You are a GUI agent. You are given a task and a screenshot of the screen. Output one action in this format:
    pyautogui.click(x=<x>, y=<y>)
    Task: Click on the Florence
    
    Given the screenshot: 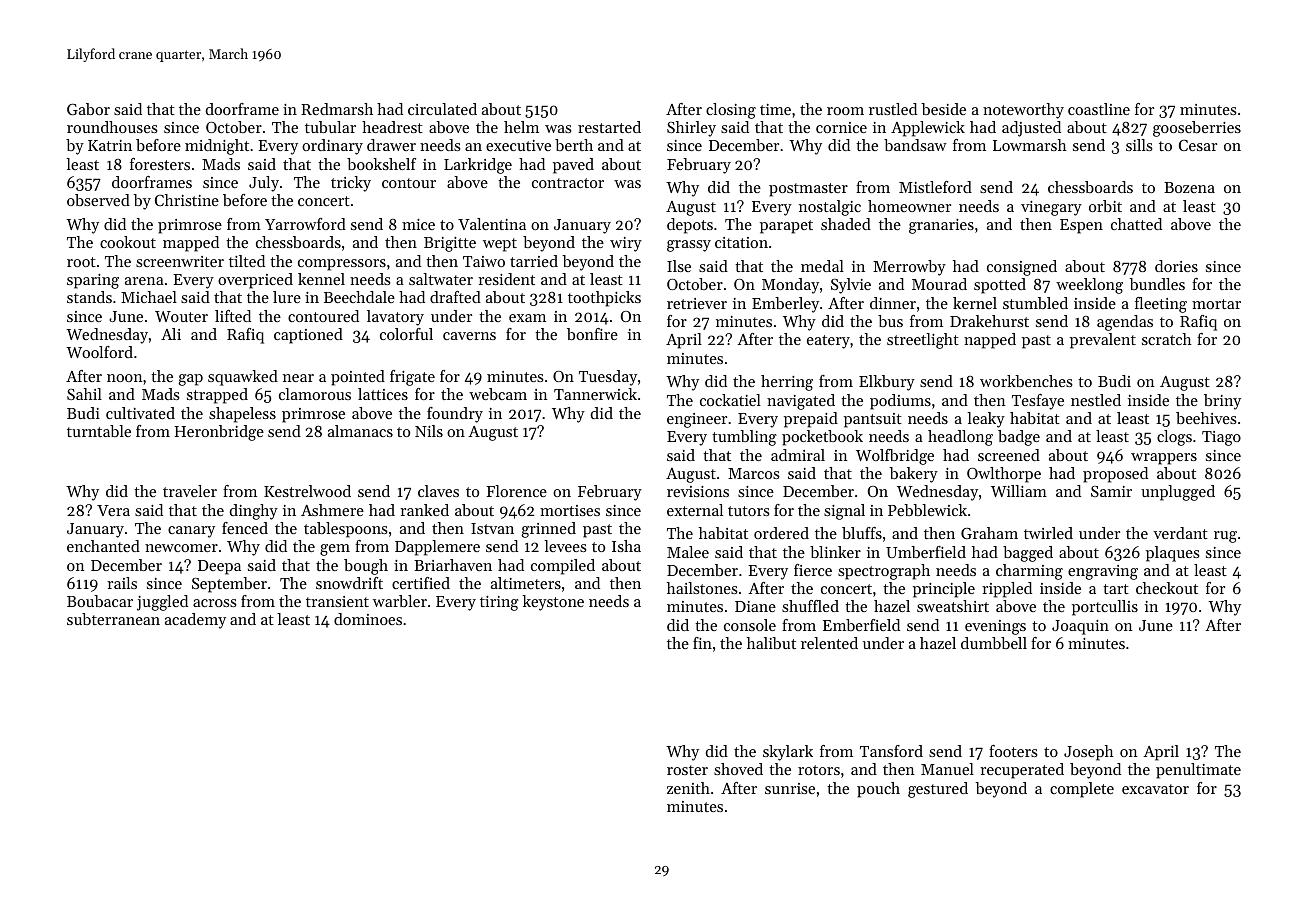 What is the action you would take?
    pyautogui.click(x=516, y=491)
